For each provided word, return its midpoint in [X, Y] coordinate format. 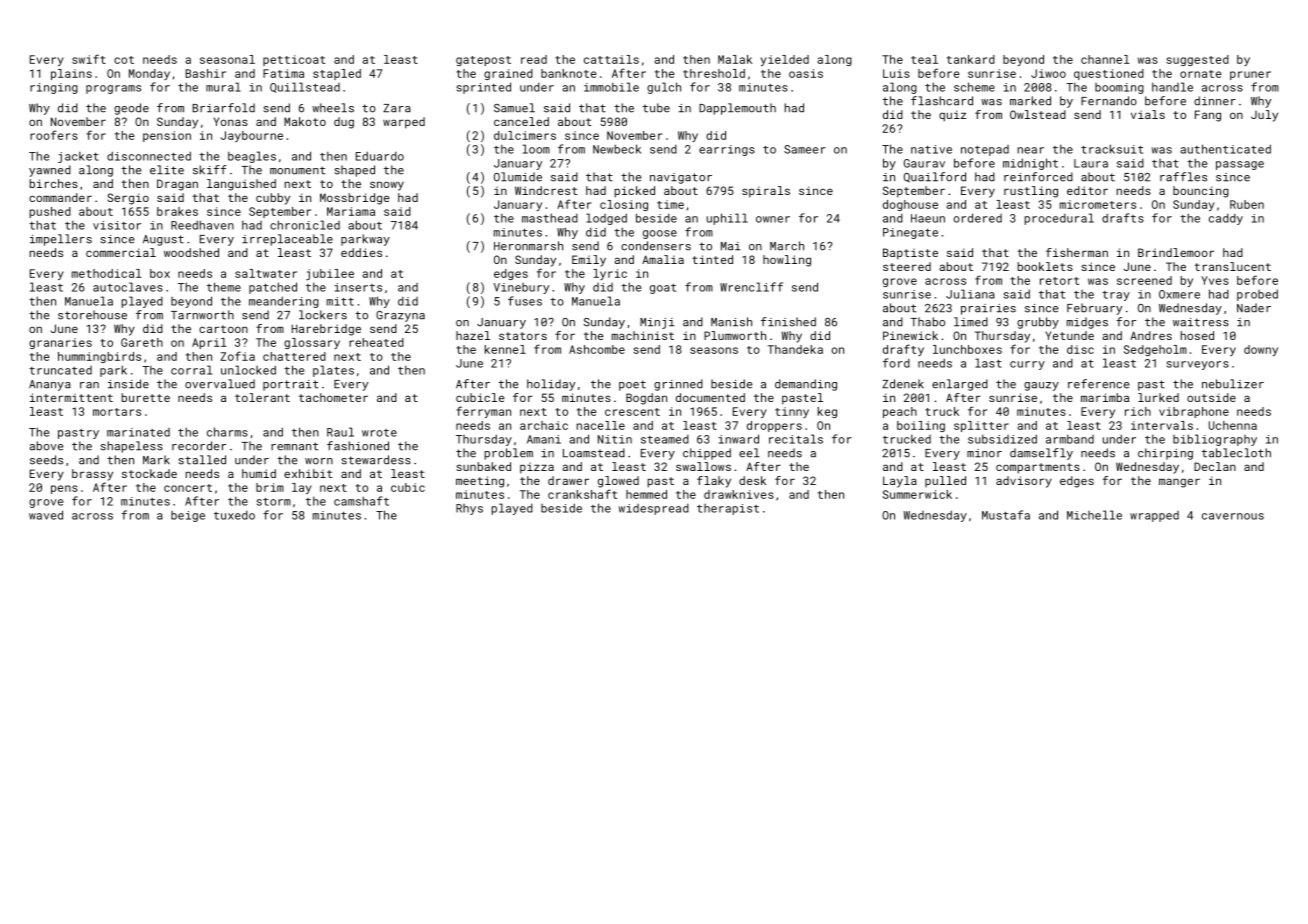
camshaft [361, 501]
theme [224, 287]
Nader [1254, 308]
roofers [54, 135]
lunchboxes [967, 349]
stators [523, 336]
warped [404, 123]
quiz [952, 116]
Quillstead [305, 87]
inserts [358, 287]
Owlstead [1038, 114]
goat [663, 289]
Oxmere [1179, 294]
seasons [714, 350]
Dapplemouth [737, 109]
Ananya [50, 385]
